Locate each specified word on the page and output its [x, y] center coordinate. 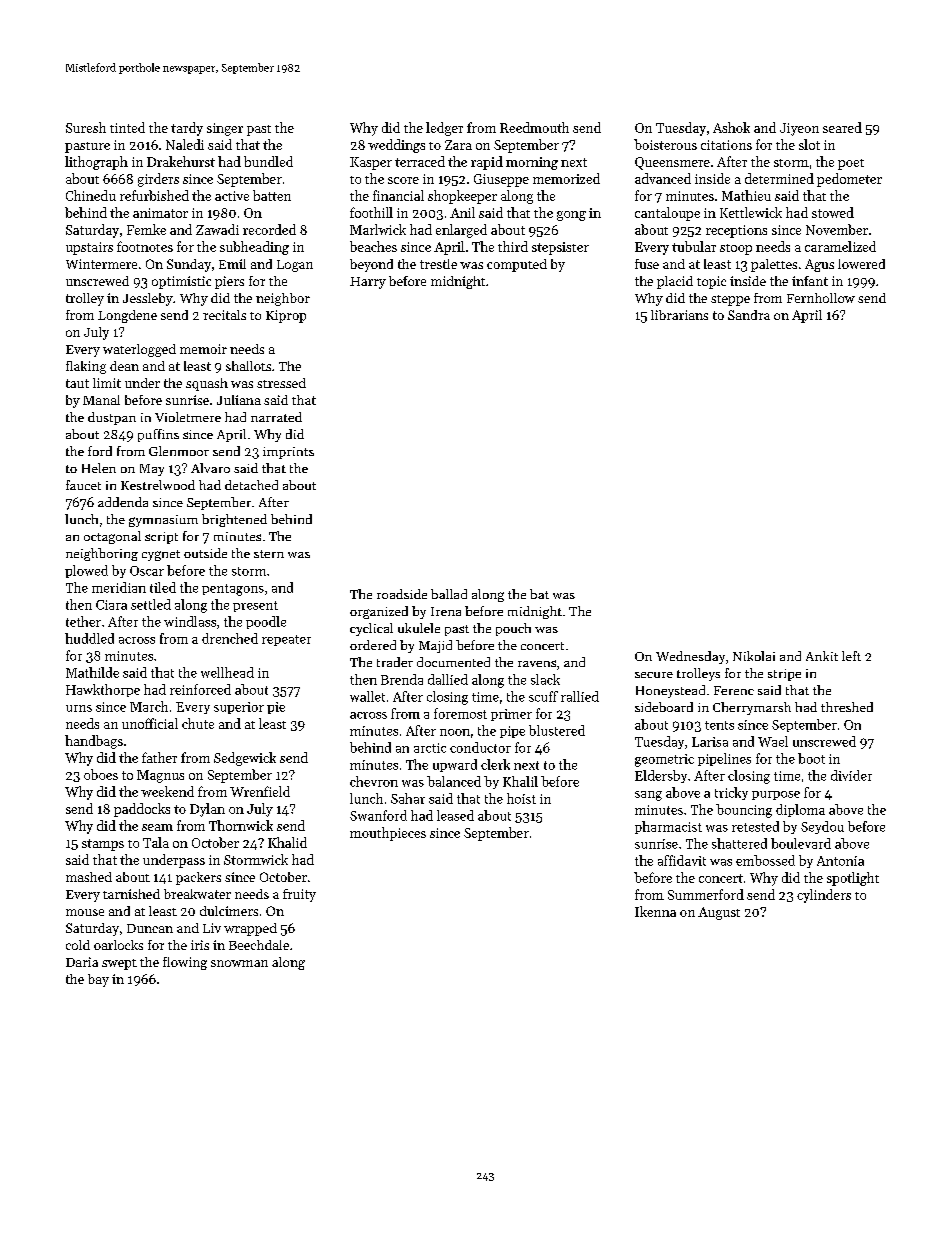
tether [83, 621]
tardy [187, 129]
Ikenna [655, 911]
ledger [444, 129]
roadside [402, 594]
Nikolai [754, 656]
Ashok [731, 127]
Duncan [150, 928]
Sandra [749, 315]
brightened [234, 520]
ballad [449, 594]
